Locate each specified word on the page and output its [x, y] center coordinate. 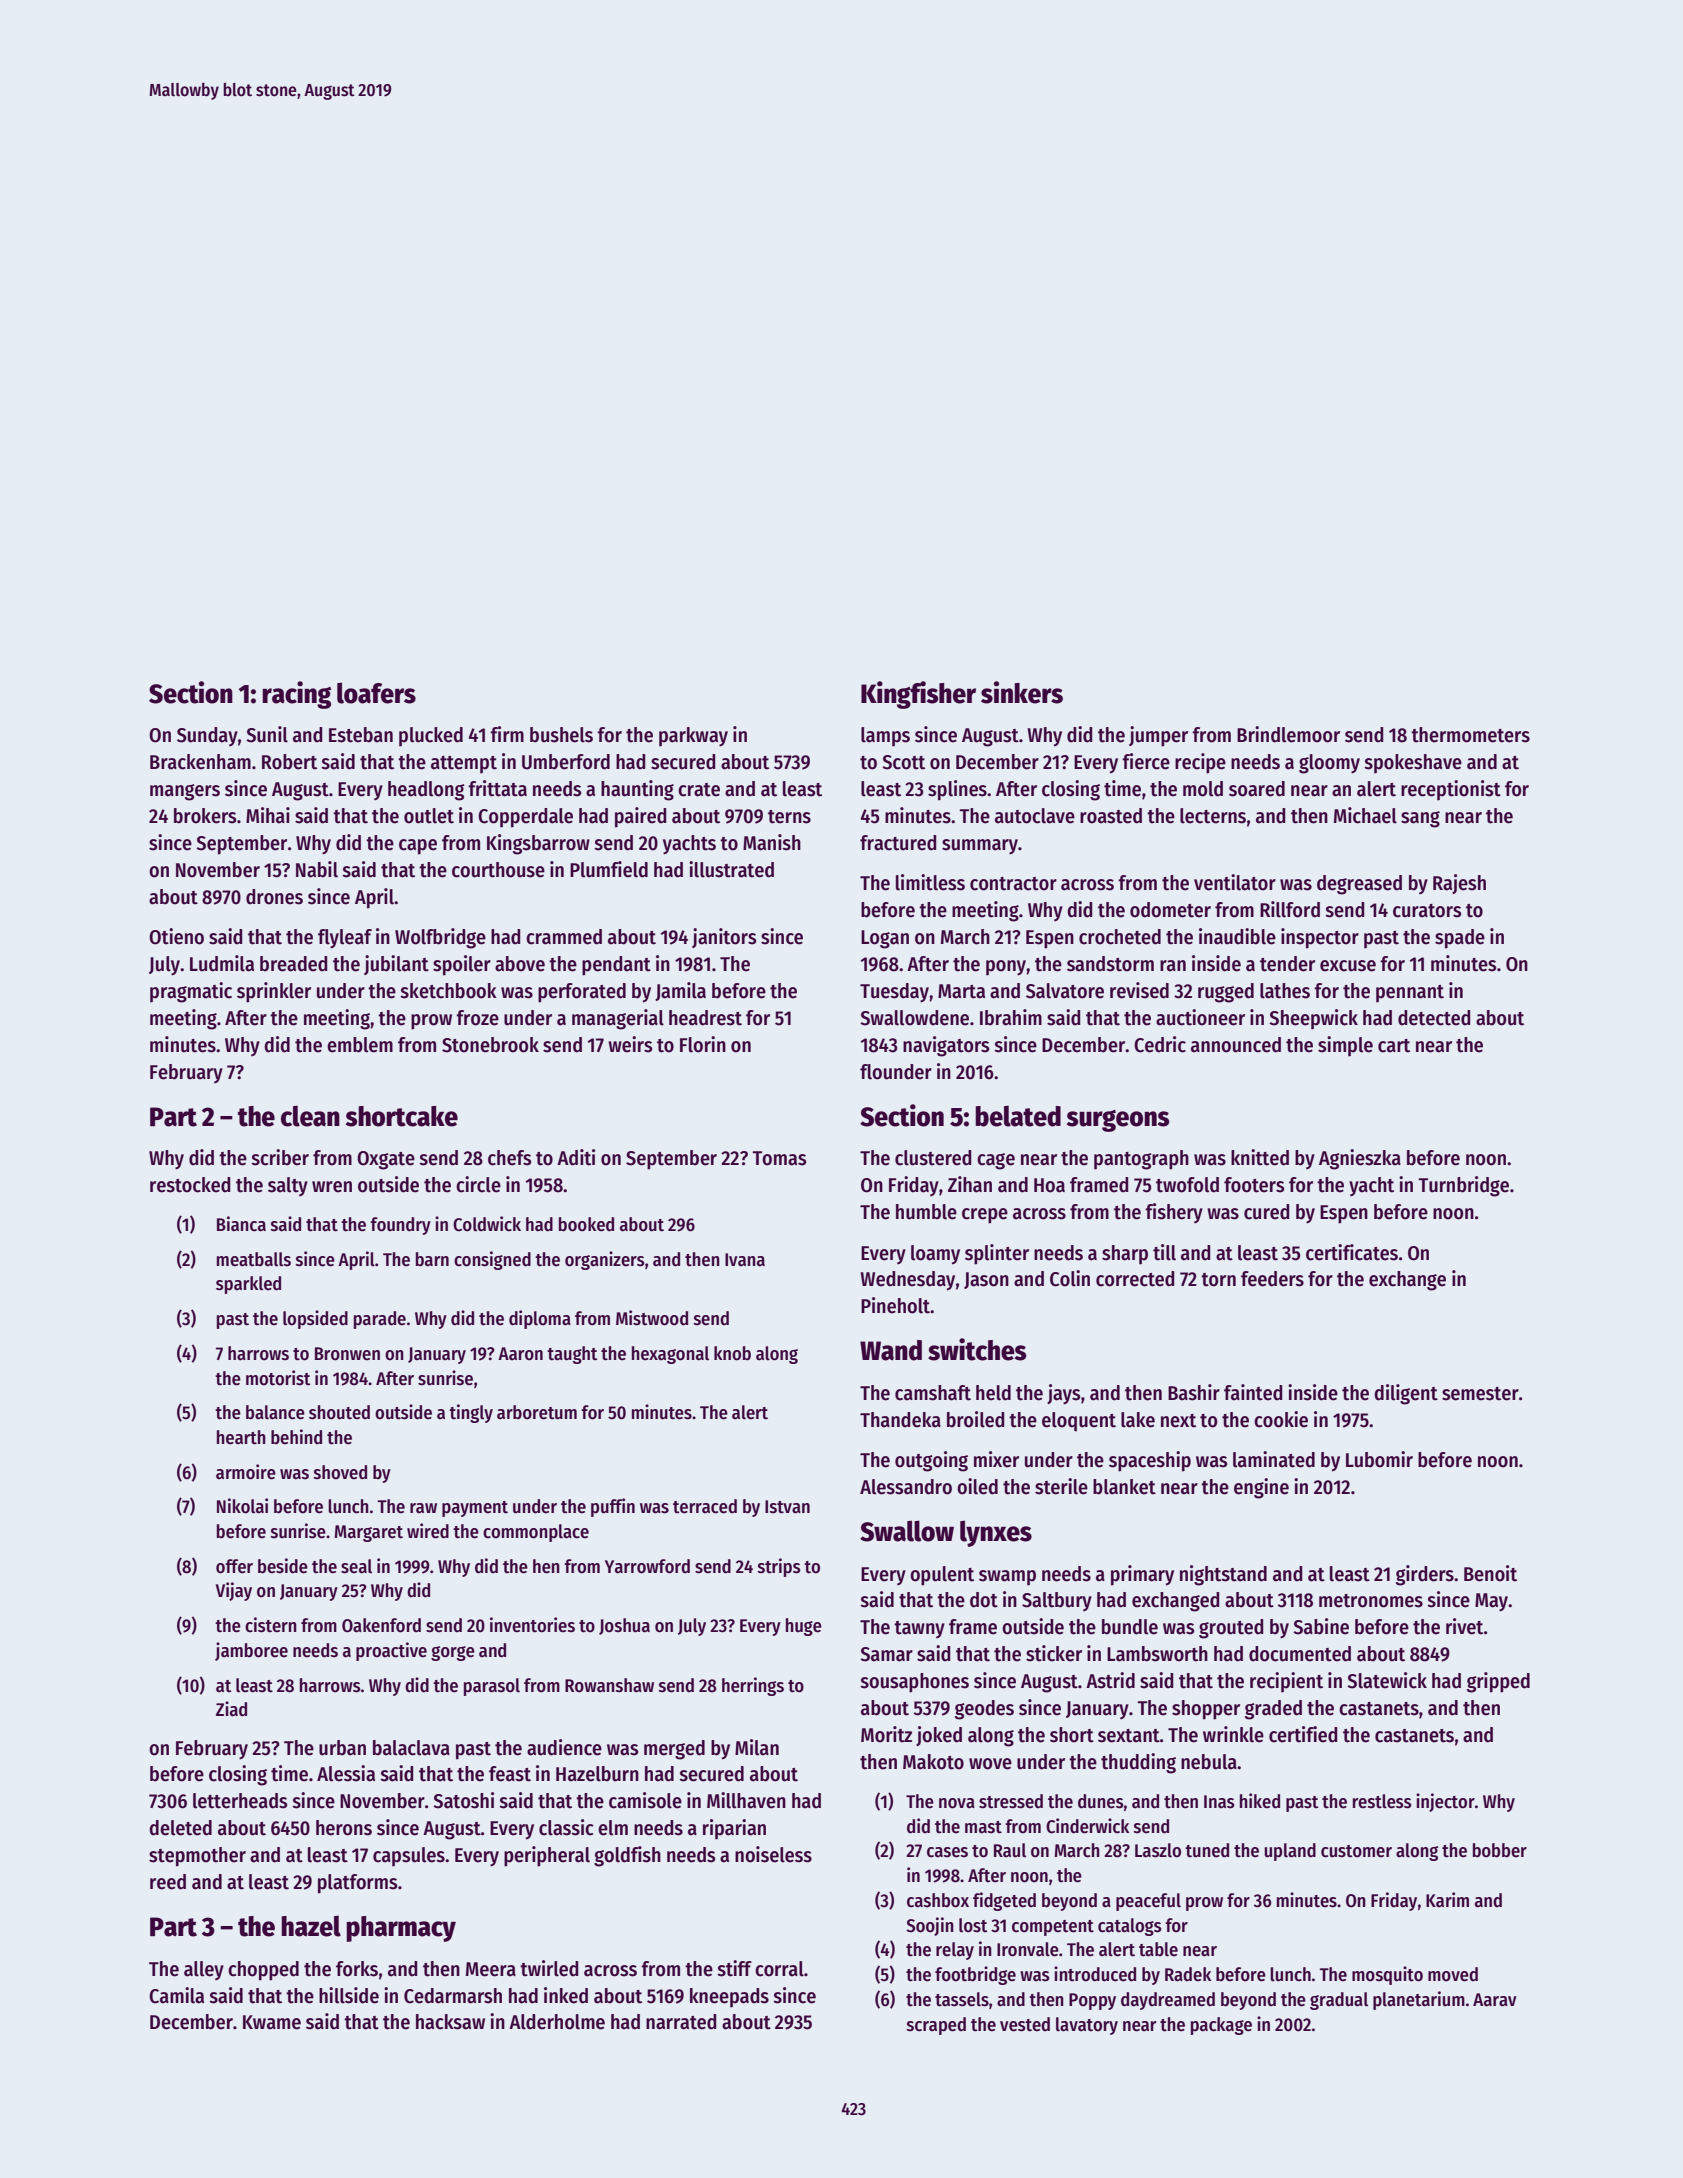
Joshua [624, 1626]
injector [1445, 1802]
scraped [936, 2026]
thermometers [1470, 735]
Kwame [272, 2022]
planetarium [1419, 2000]
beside [283, 1566]
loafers [376, 693]
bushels [561, 735]
